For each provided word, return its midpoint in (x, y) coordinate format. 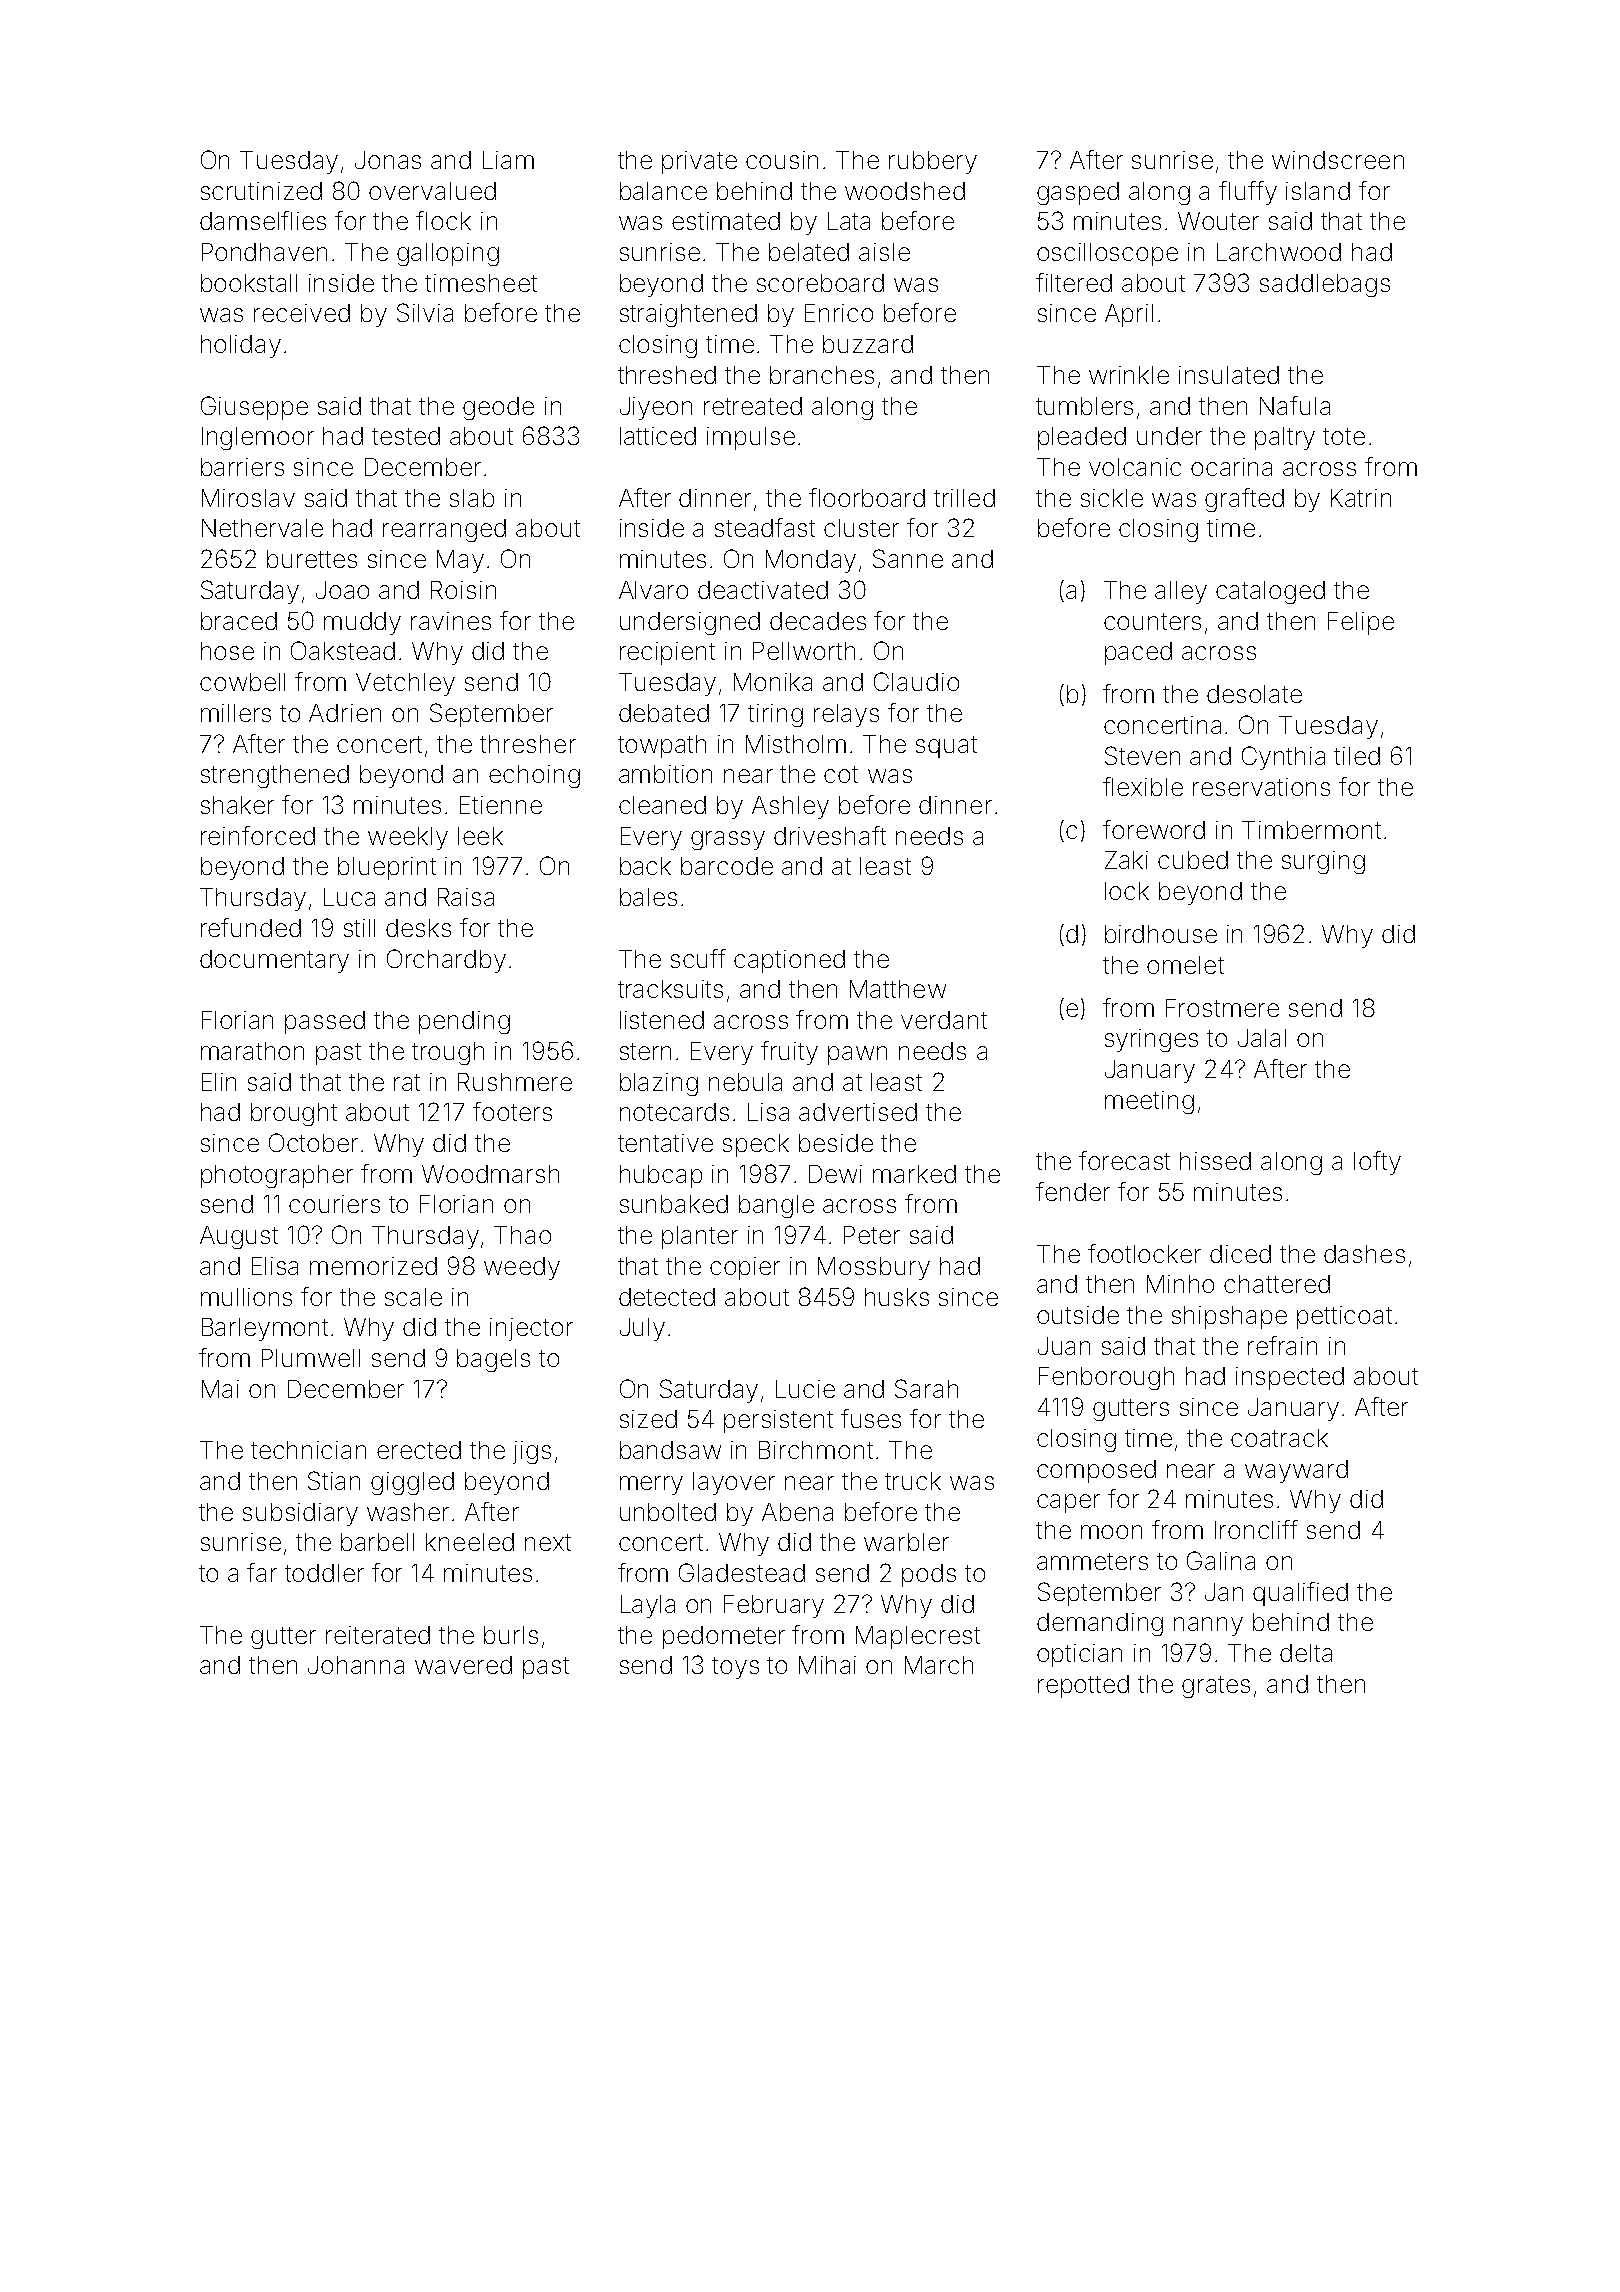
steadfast (765, 527)
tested (406, 436)
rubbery (933, 162)
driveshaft (830, 835)
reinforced (258, 835)
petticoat (1344, 1317)
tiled (1357, 756)
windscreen (1338, 160)
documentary (274, 961)
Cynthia (1283, 758)
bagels (493, 1360)
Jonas (388, 160)
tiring (775, 715)
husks (897, 1297)
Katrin (1361, 498)
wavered (463, 1665)
